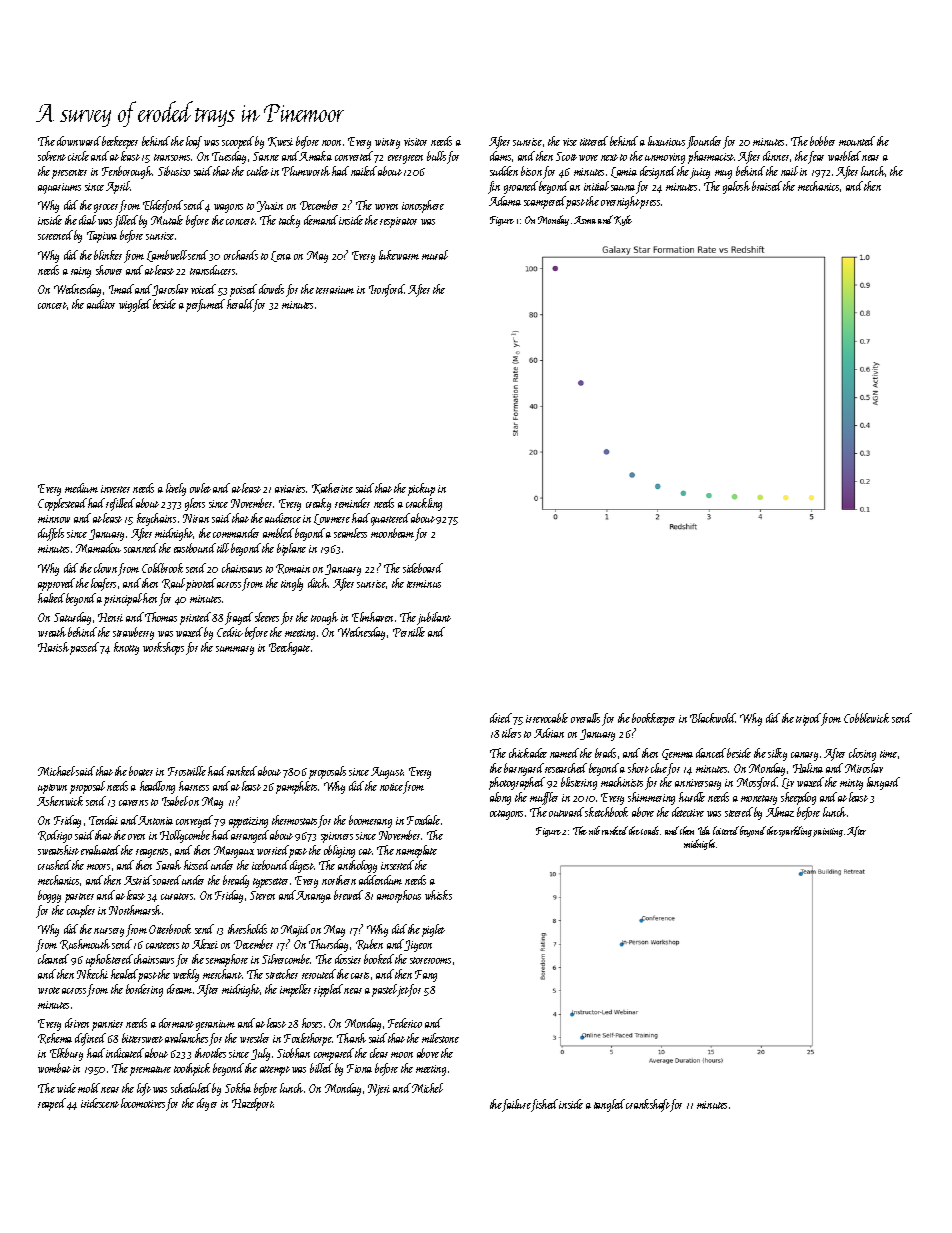 The width and height of the image is (952, 1233). What do you see at coordinates (517, 1105) in the image?
I see `failure` at bounding box center [517, 1105].
